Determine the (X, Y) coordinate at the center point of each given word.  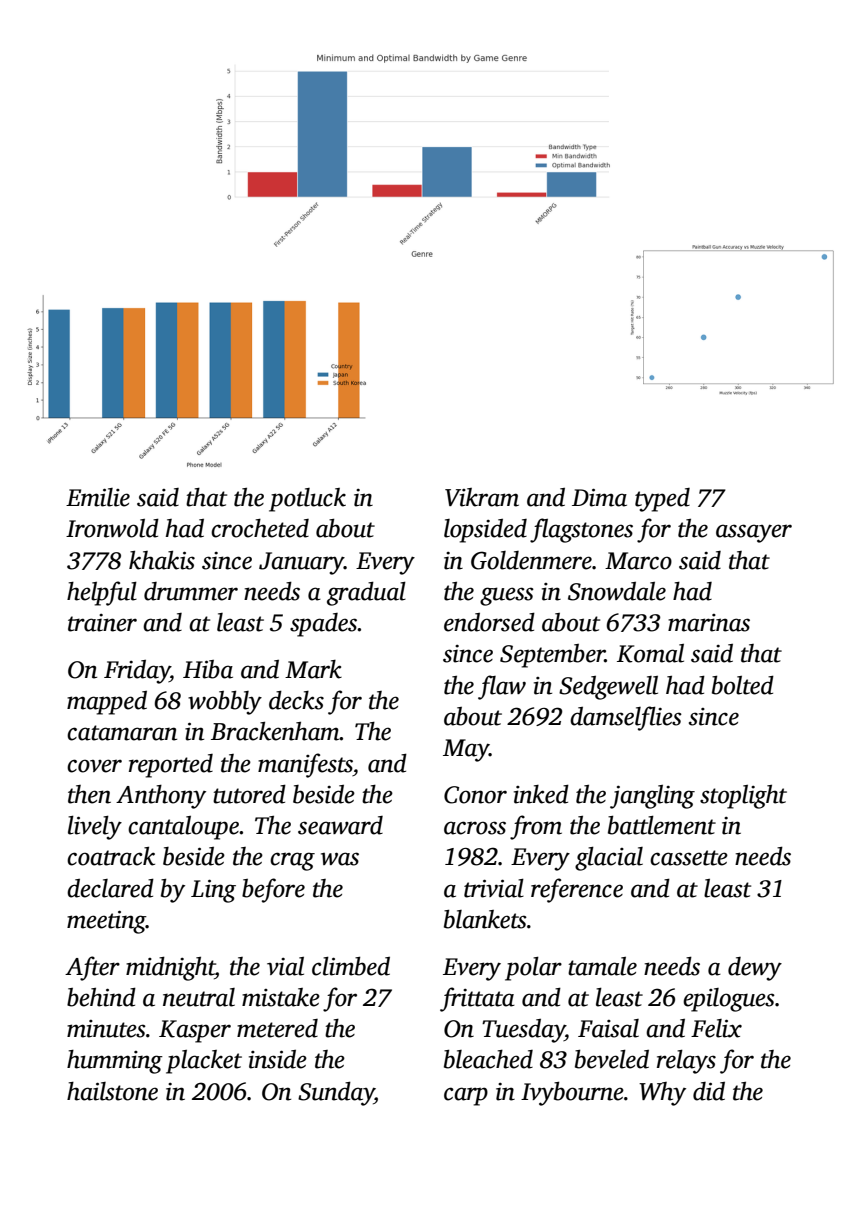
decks (296, 700)
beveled (612, 1059)
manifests (305, 765)
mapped (107, 703)
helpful (102, 593)
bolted (743, 685)
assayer (754, 533)
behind (101, 997)
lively (95, 828)
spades (324, 625)
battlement (662, 825)
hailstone (112, 1091)
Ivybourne (572, 1093)
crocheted (260, 528)
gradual (366, 593)
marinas (709, 623)
